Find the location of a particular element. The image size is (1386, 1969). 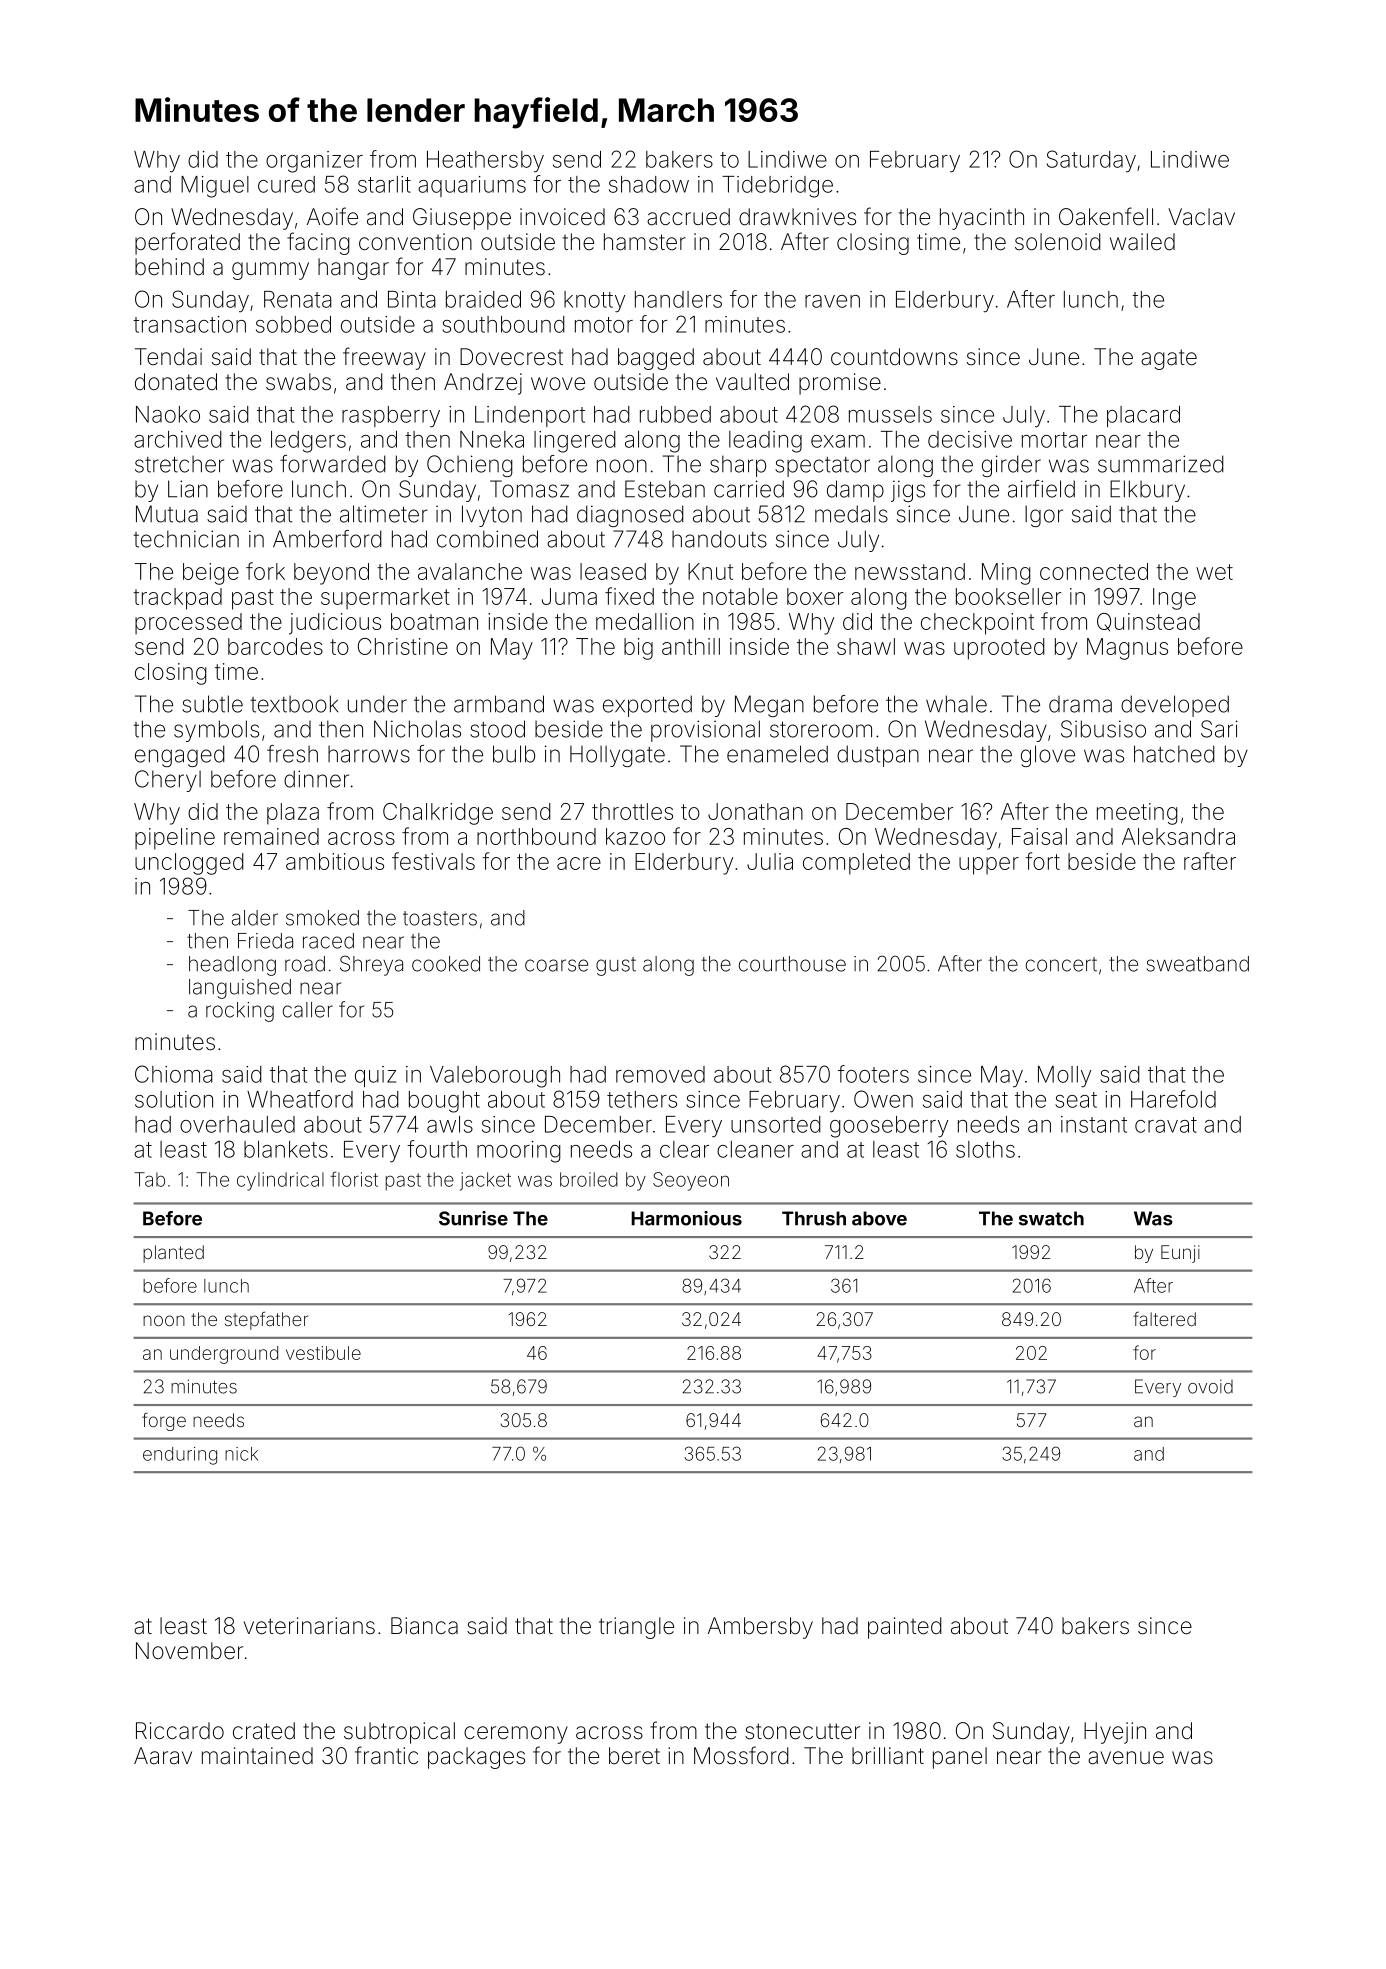

glove is located at coordinates (1048, 756).
